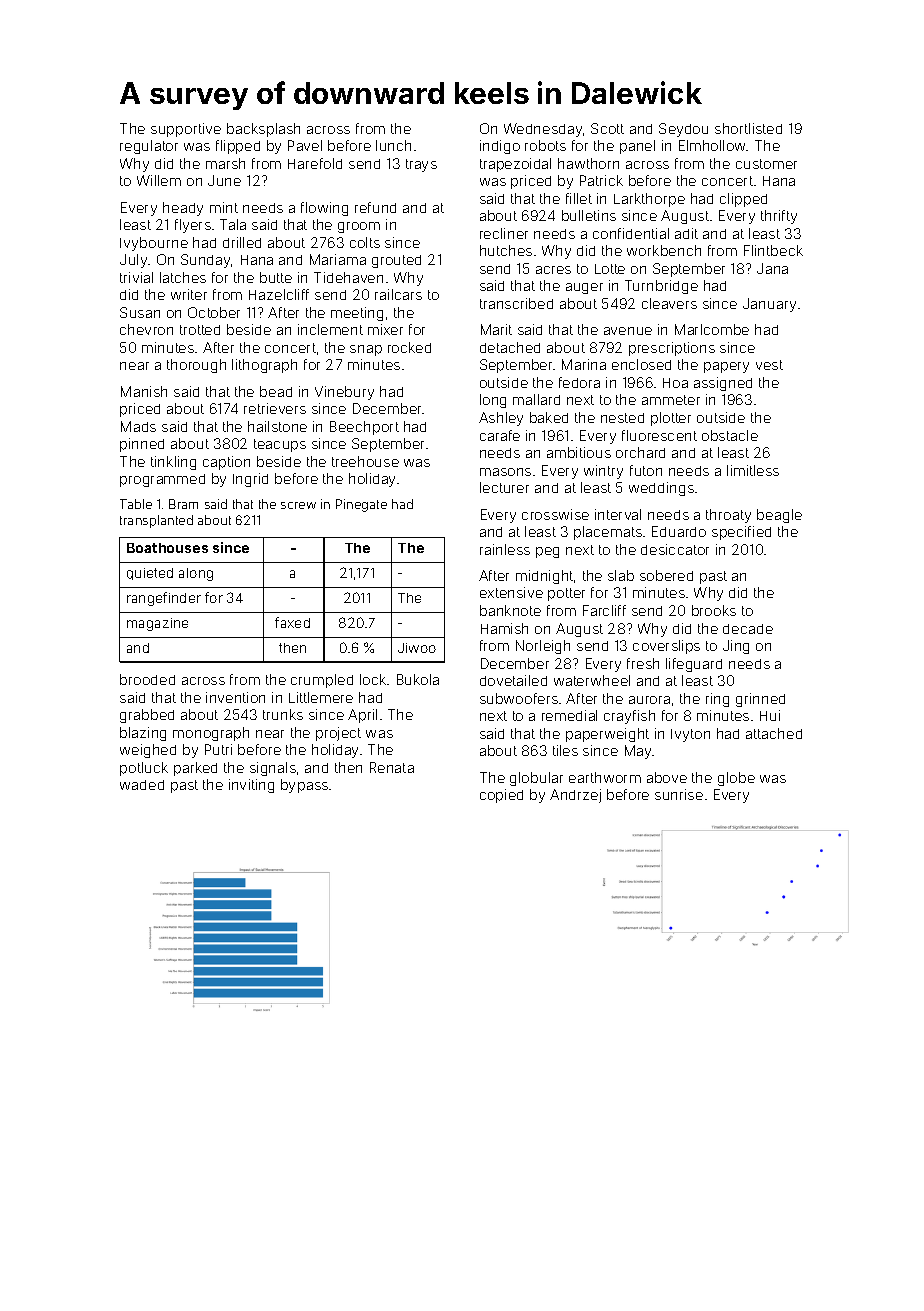  What do you see at coordinates (142, 785) in the screenshot?
I see `waded` at bounding box center [142, 785].
